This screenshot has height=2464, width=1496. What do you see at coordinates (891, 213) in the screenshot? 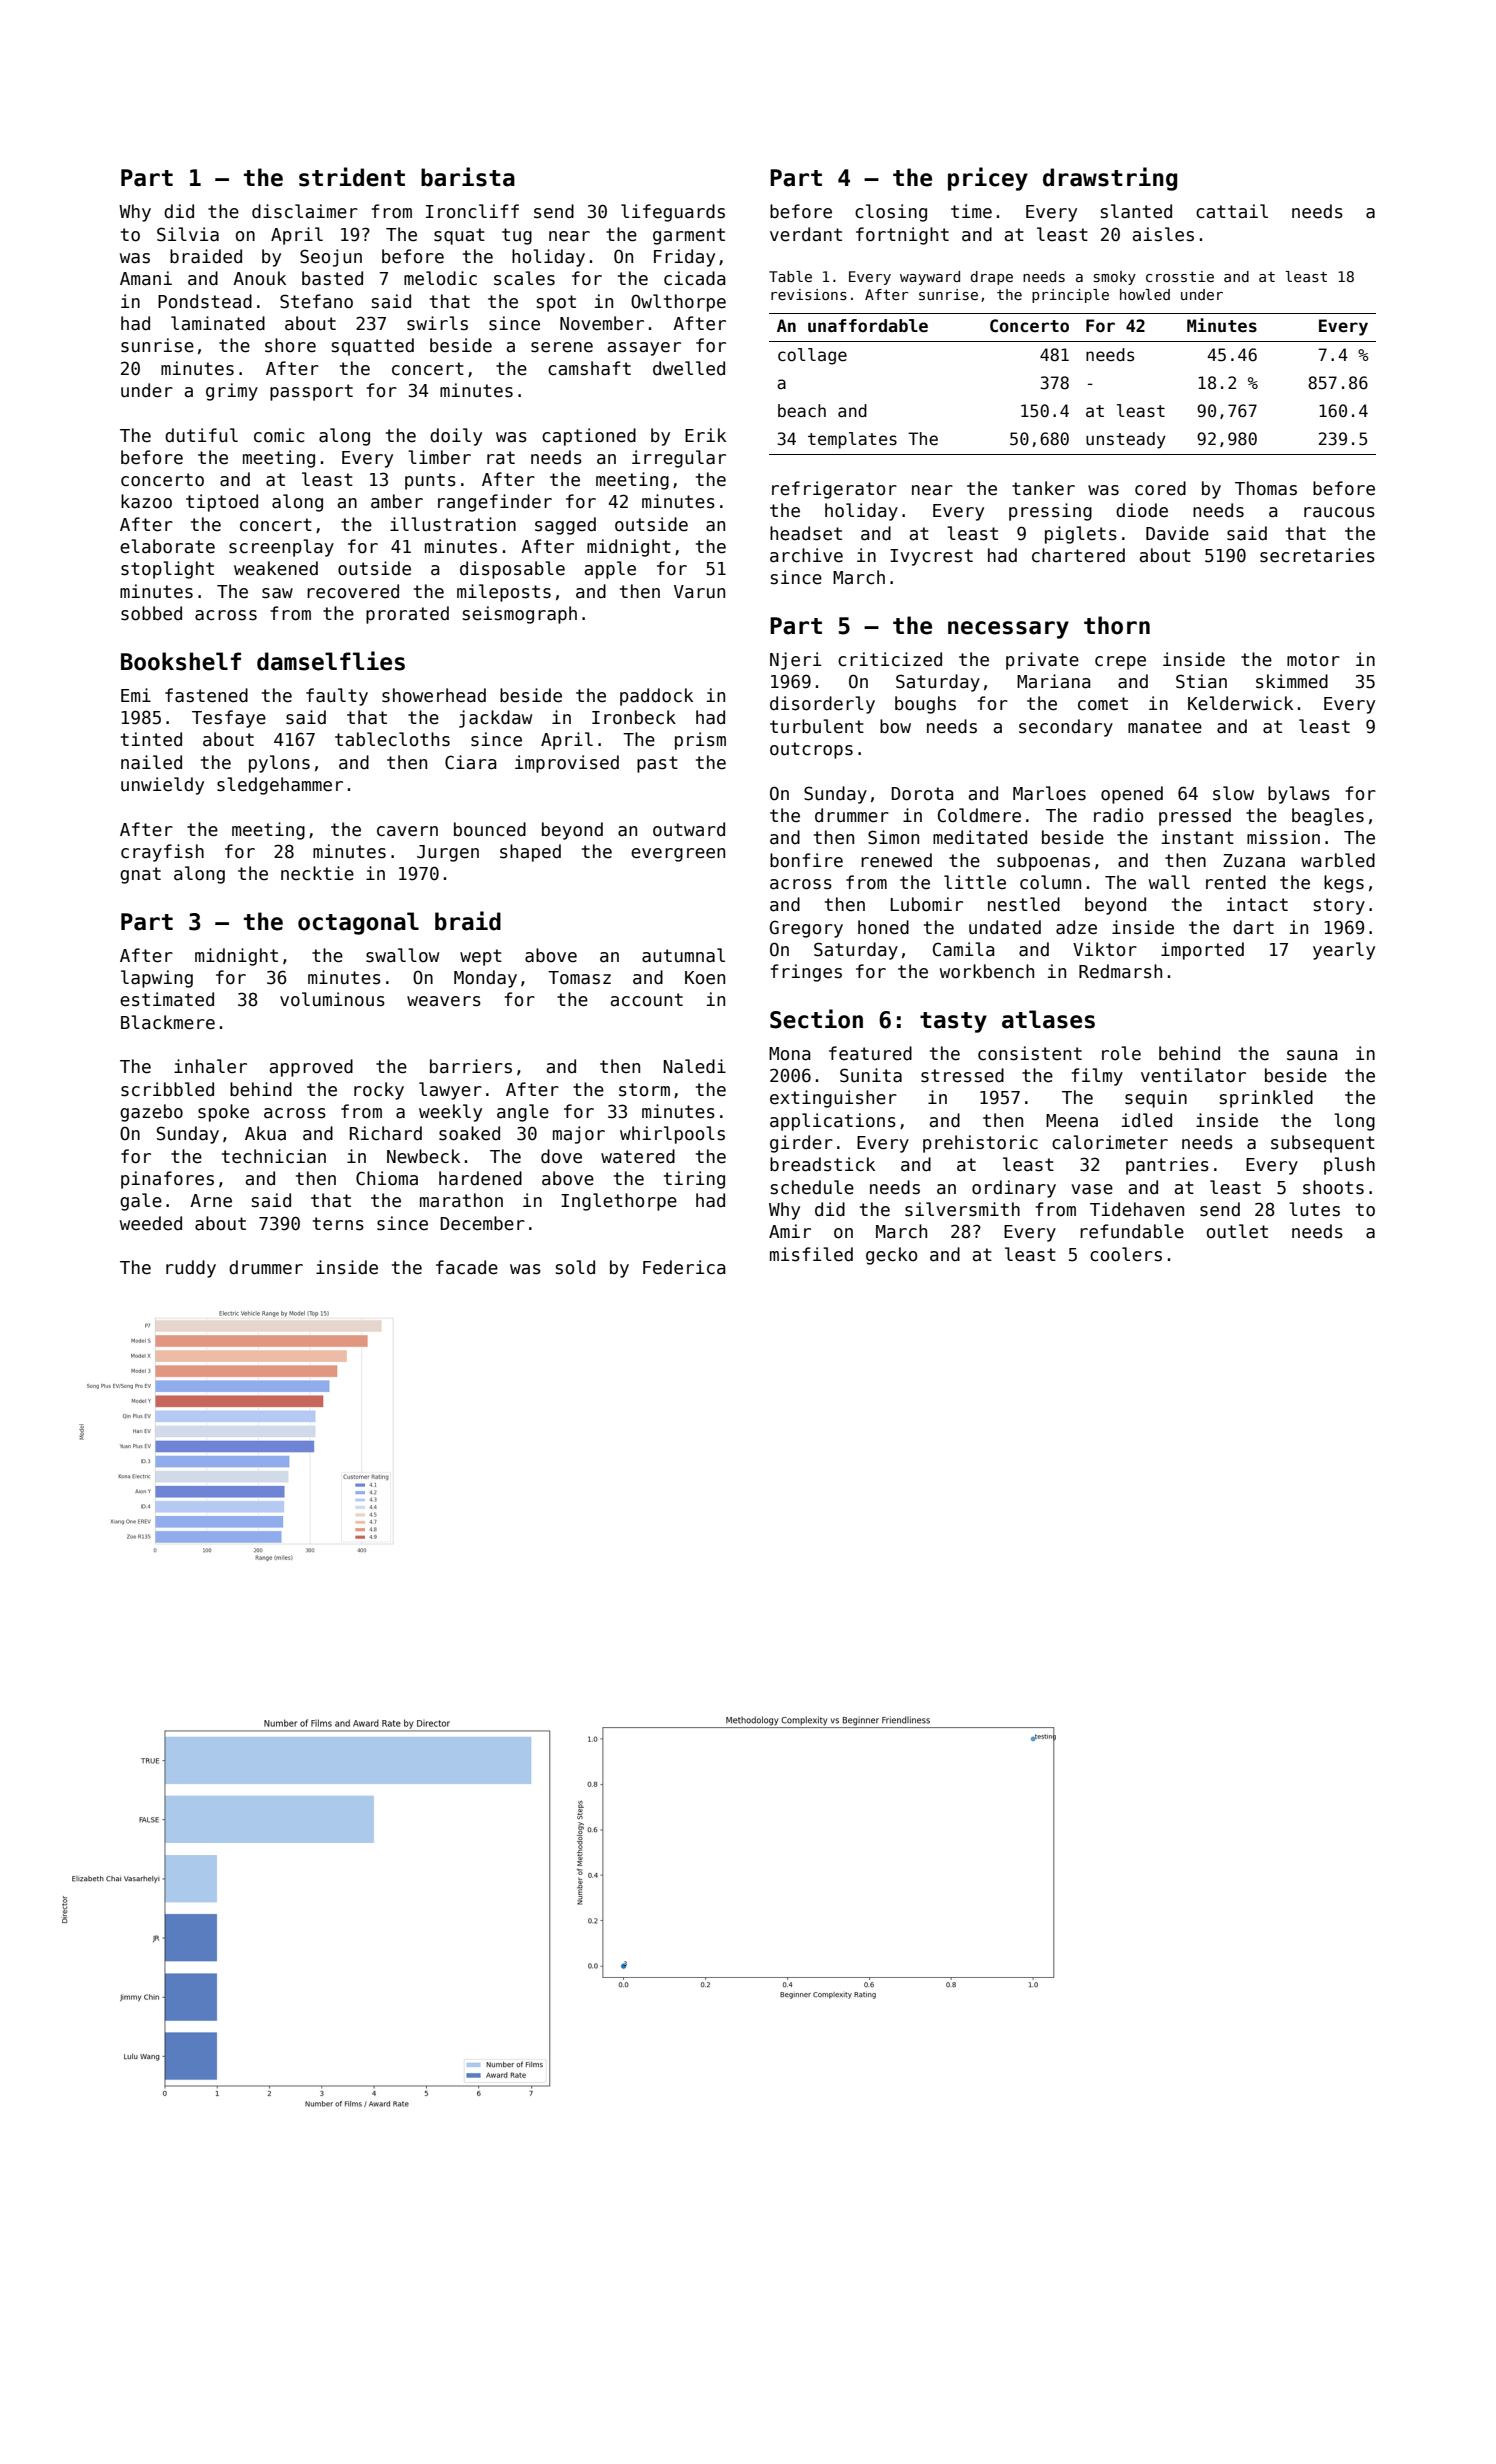
I see `closing` at bounding box center [891, 213].
